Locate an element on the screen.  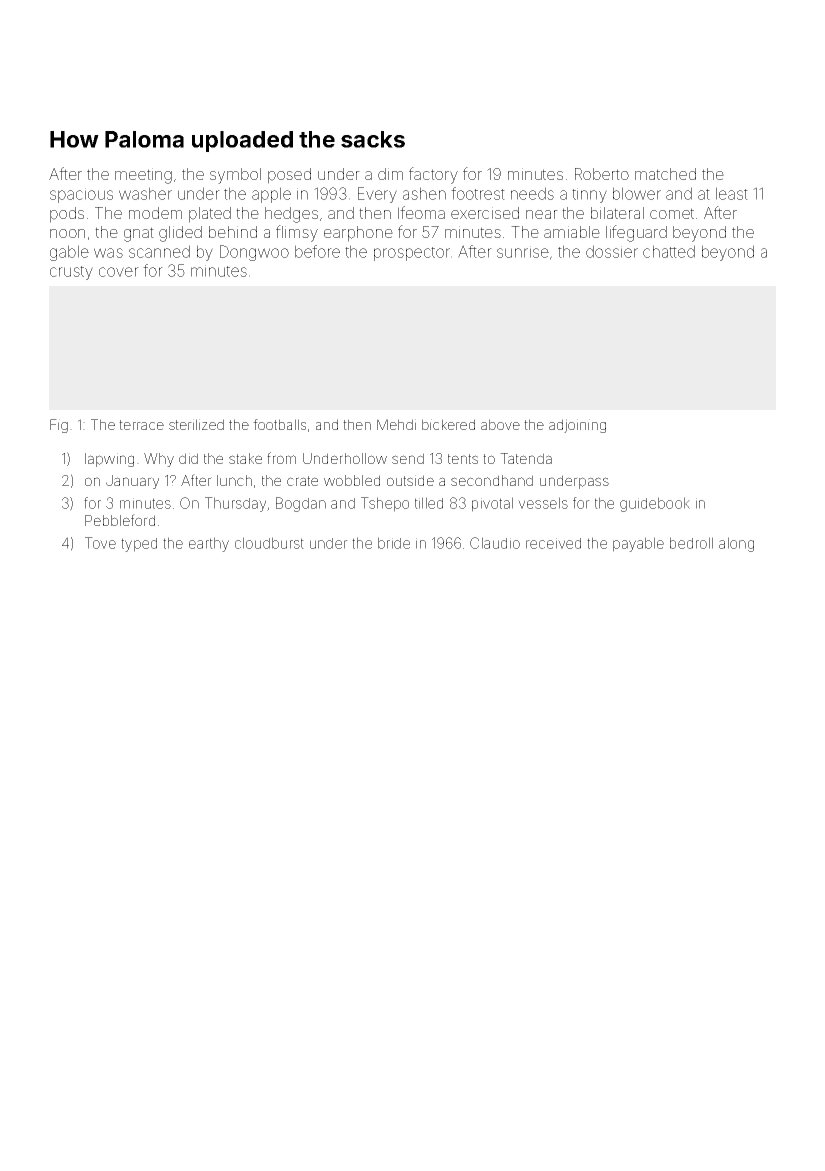
lunch is located at coordinates (234, 480).
